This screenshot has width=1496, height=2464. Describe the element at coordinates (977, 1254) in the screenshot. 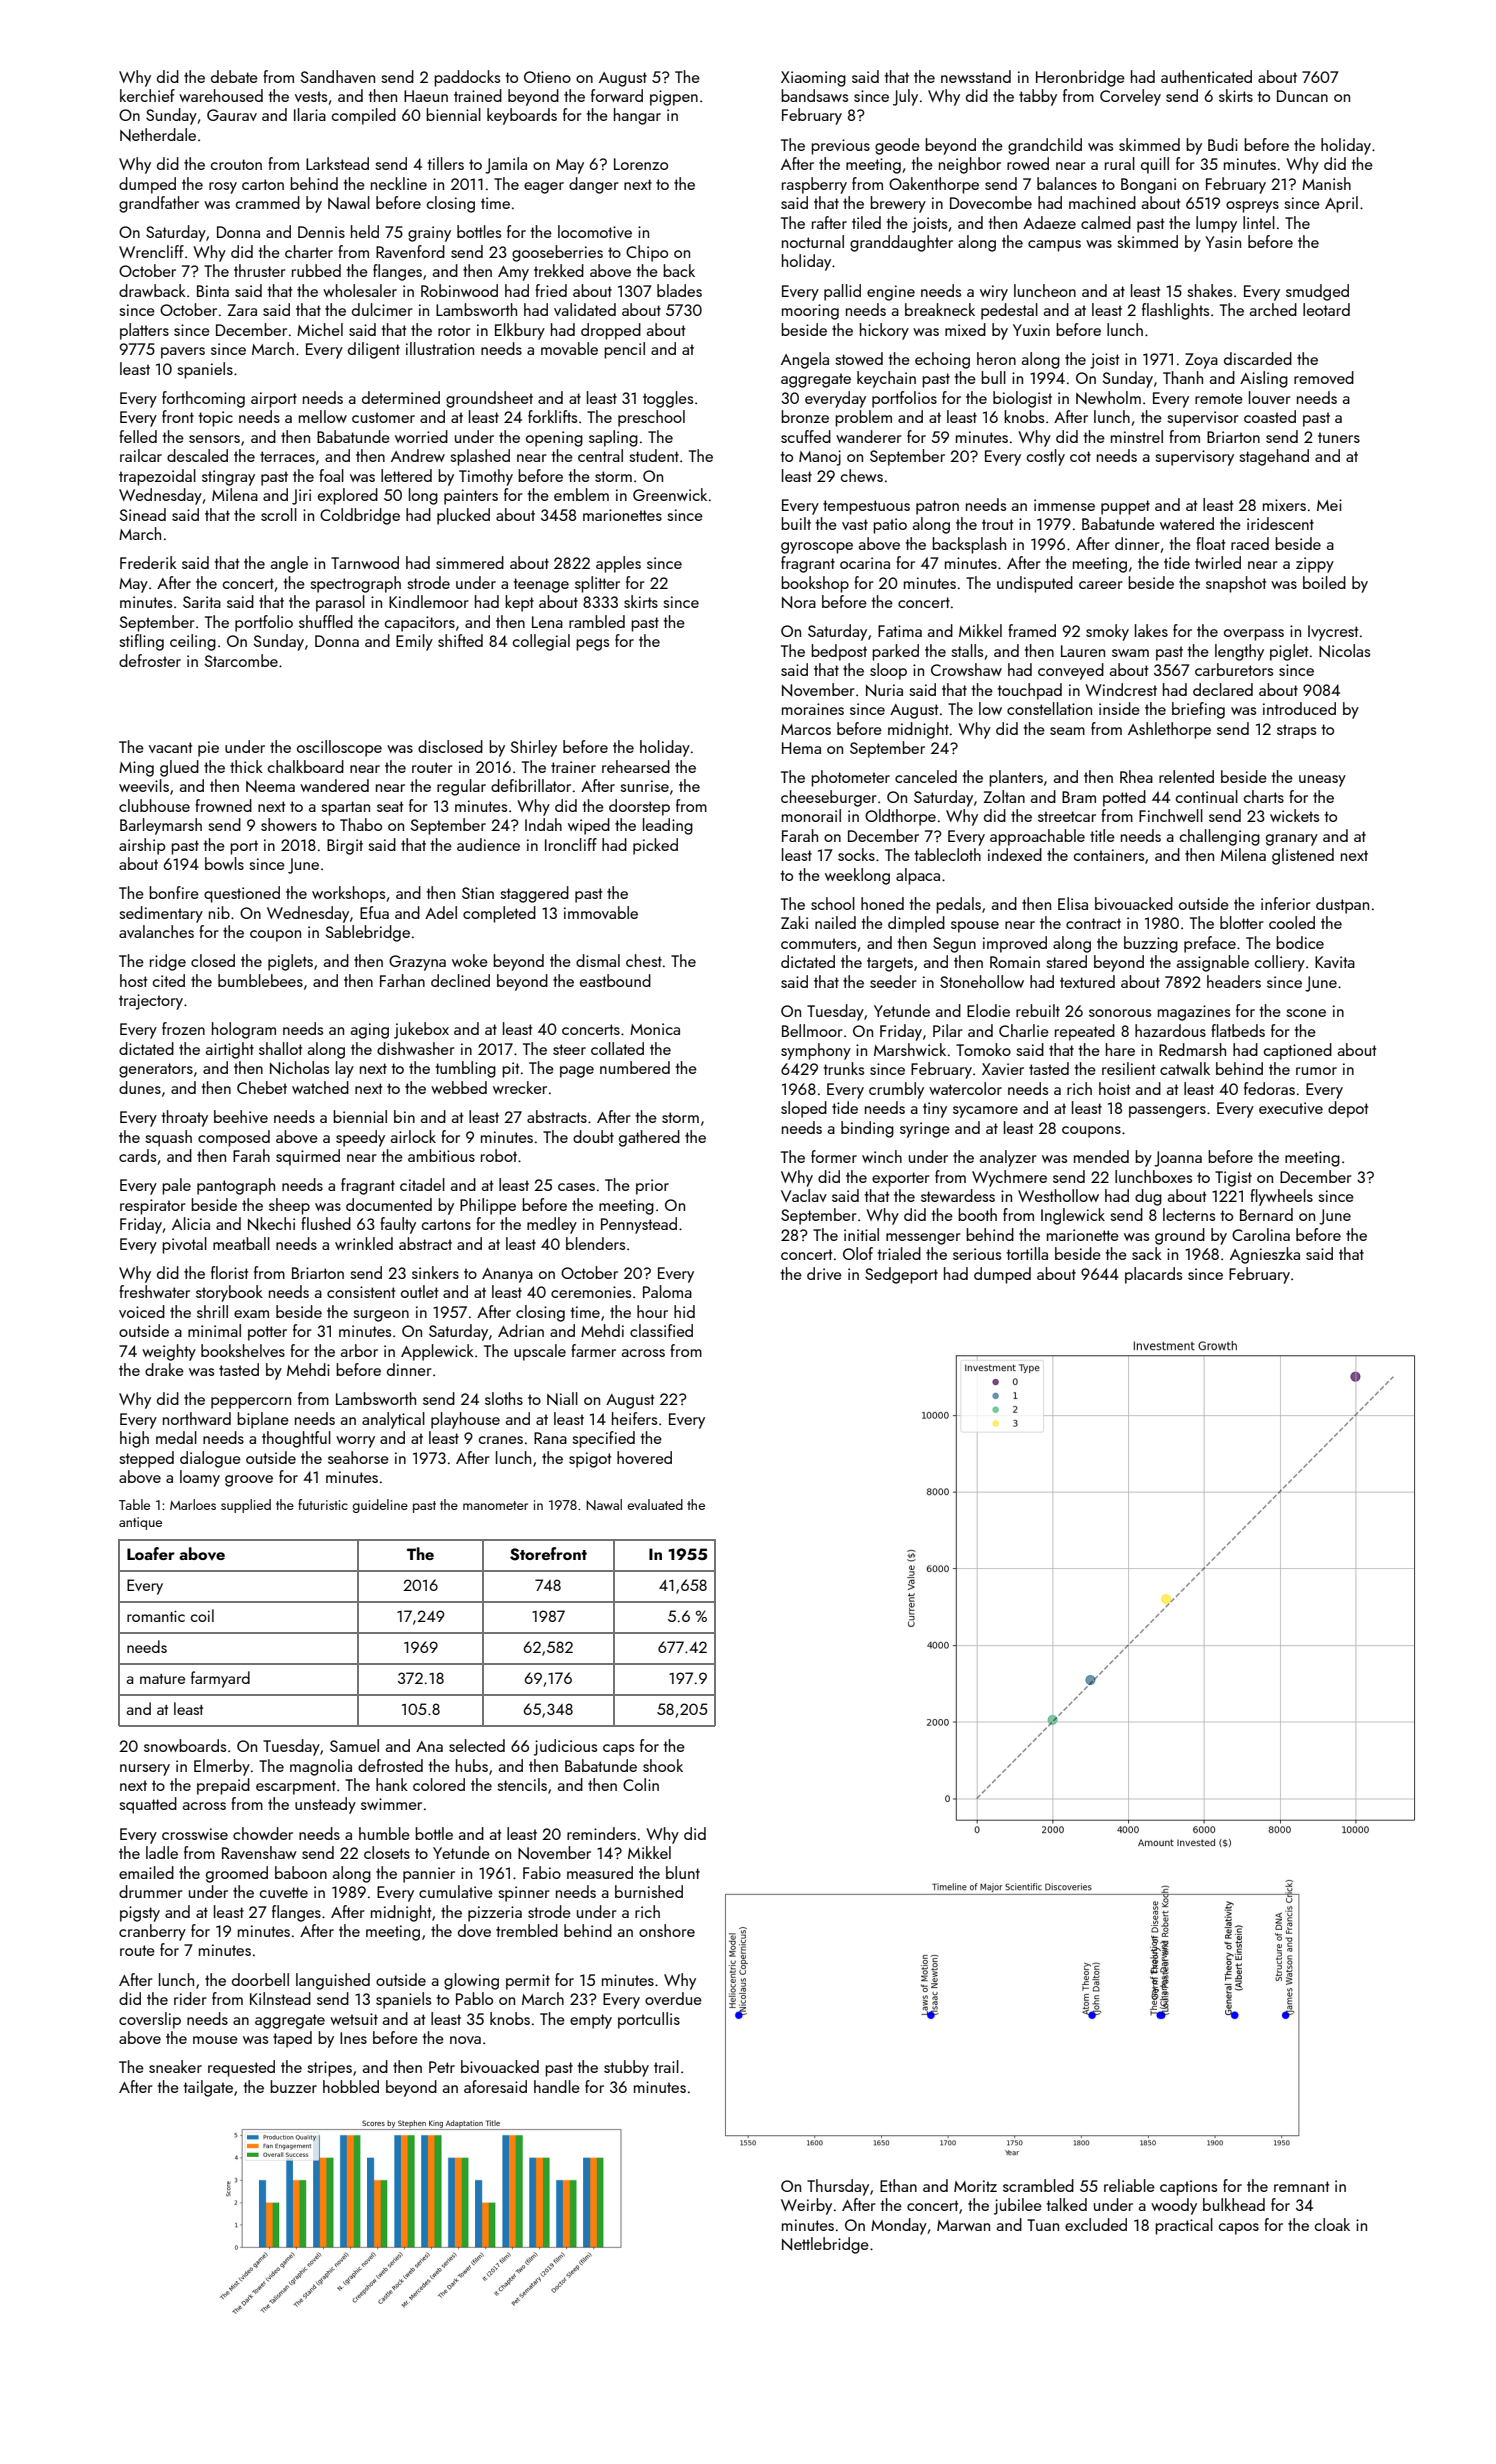

I see `serious` at that location.
